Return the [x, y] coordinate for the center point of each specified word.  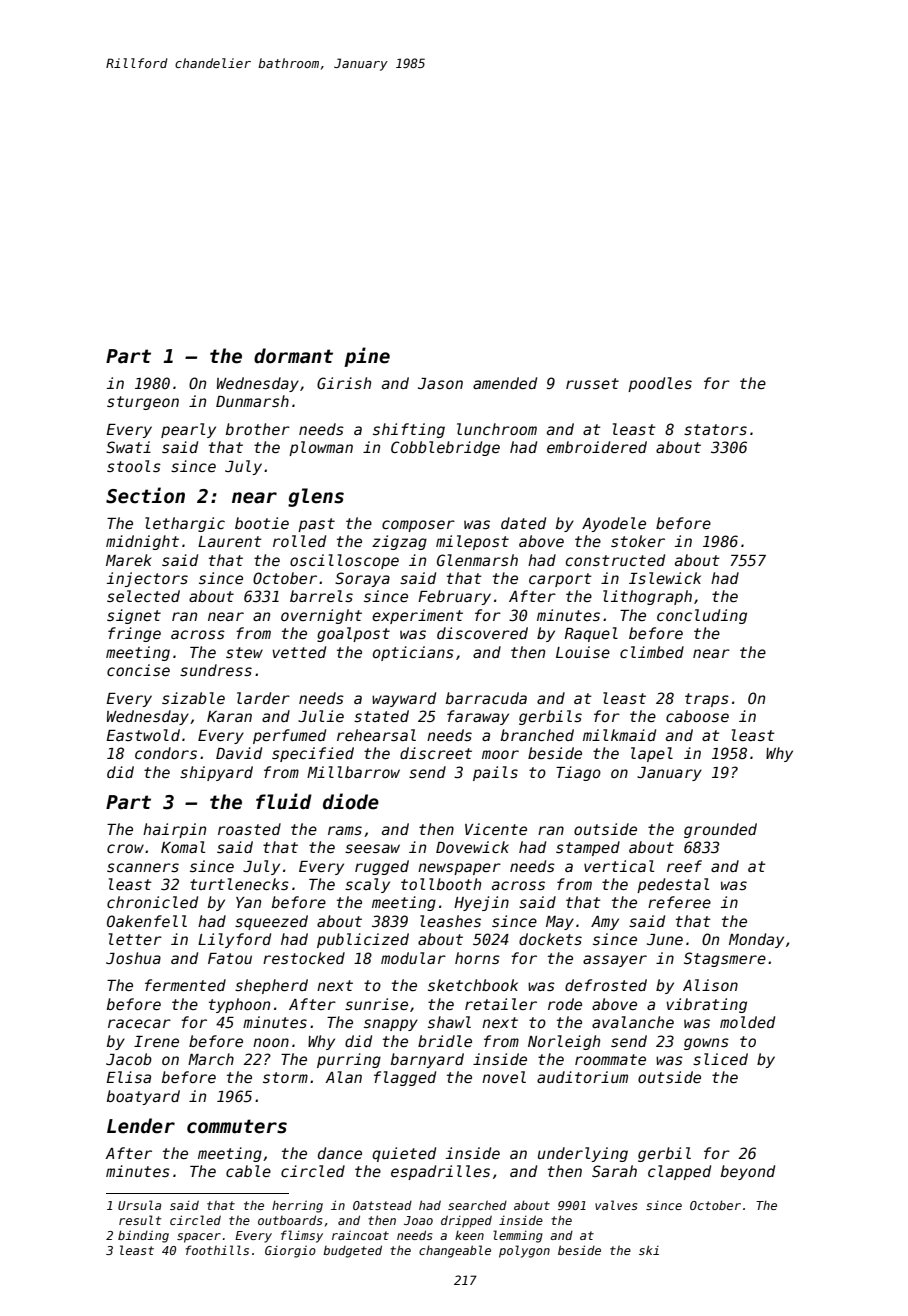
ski [649, 1250]
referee [679, 902]
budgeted [352, 1251]
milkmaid [619, 735]
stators [715, 429]
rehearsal [376, 735]
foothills [217, 1250]
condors [166, 753]
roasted [249, 829]
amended [505, 383]
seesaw [372, 848]
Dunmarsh [252, 401]
